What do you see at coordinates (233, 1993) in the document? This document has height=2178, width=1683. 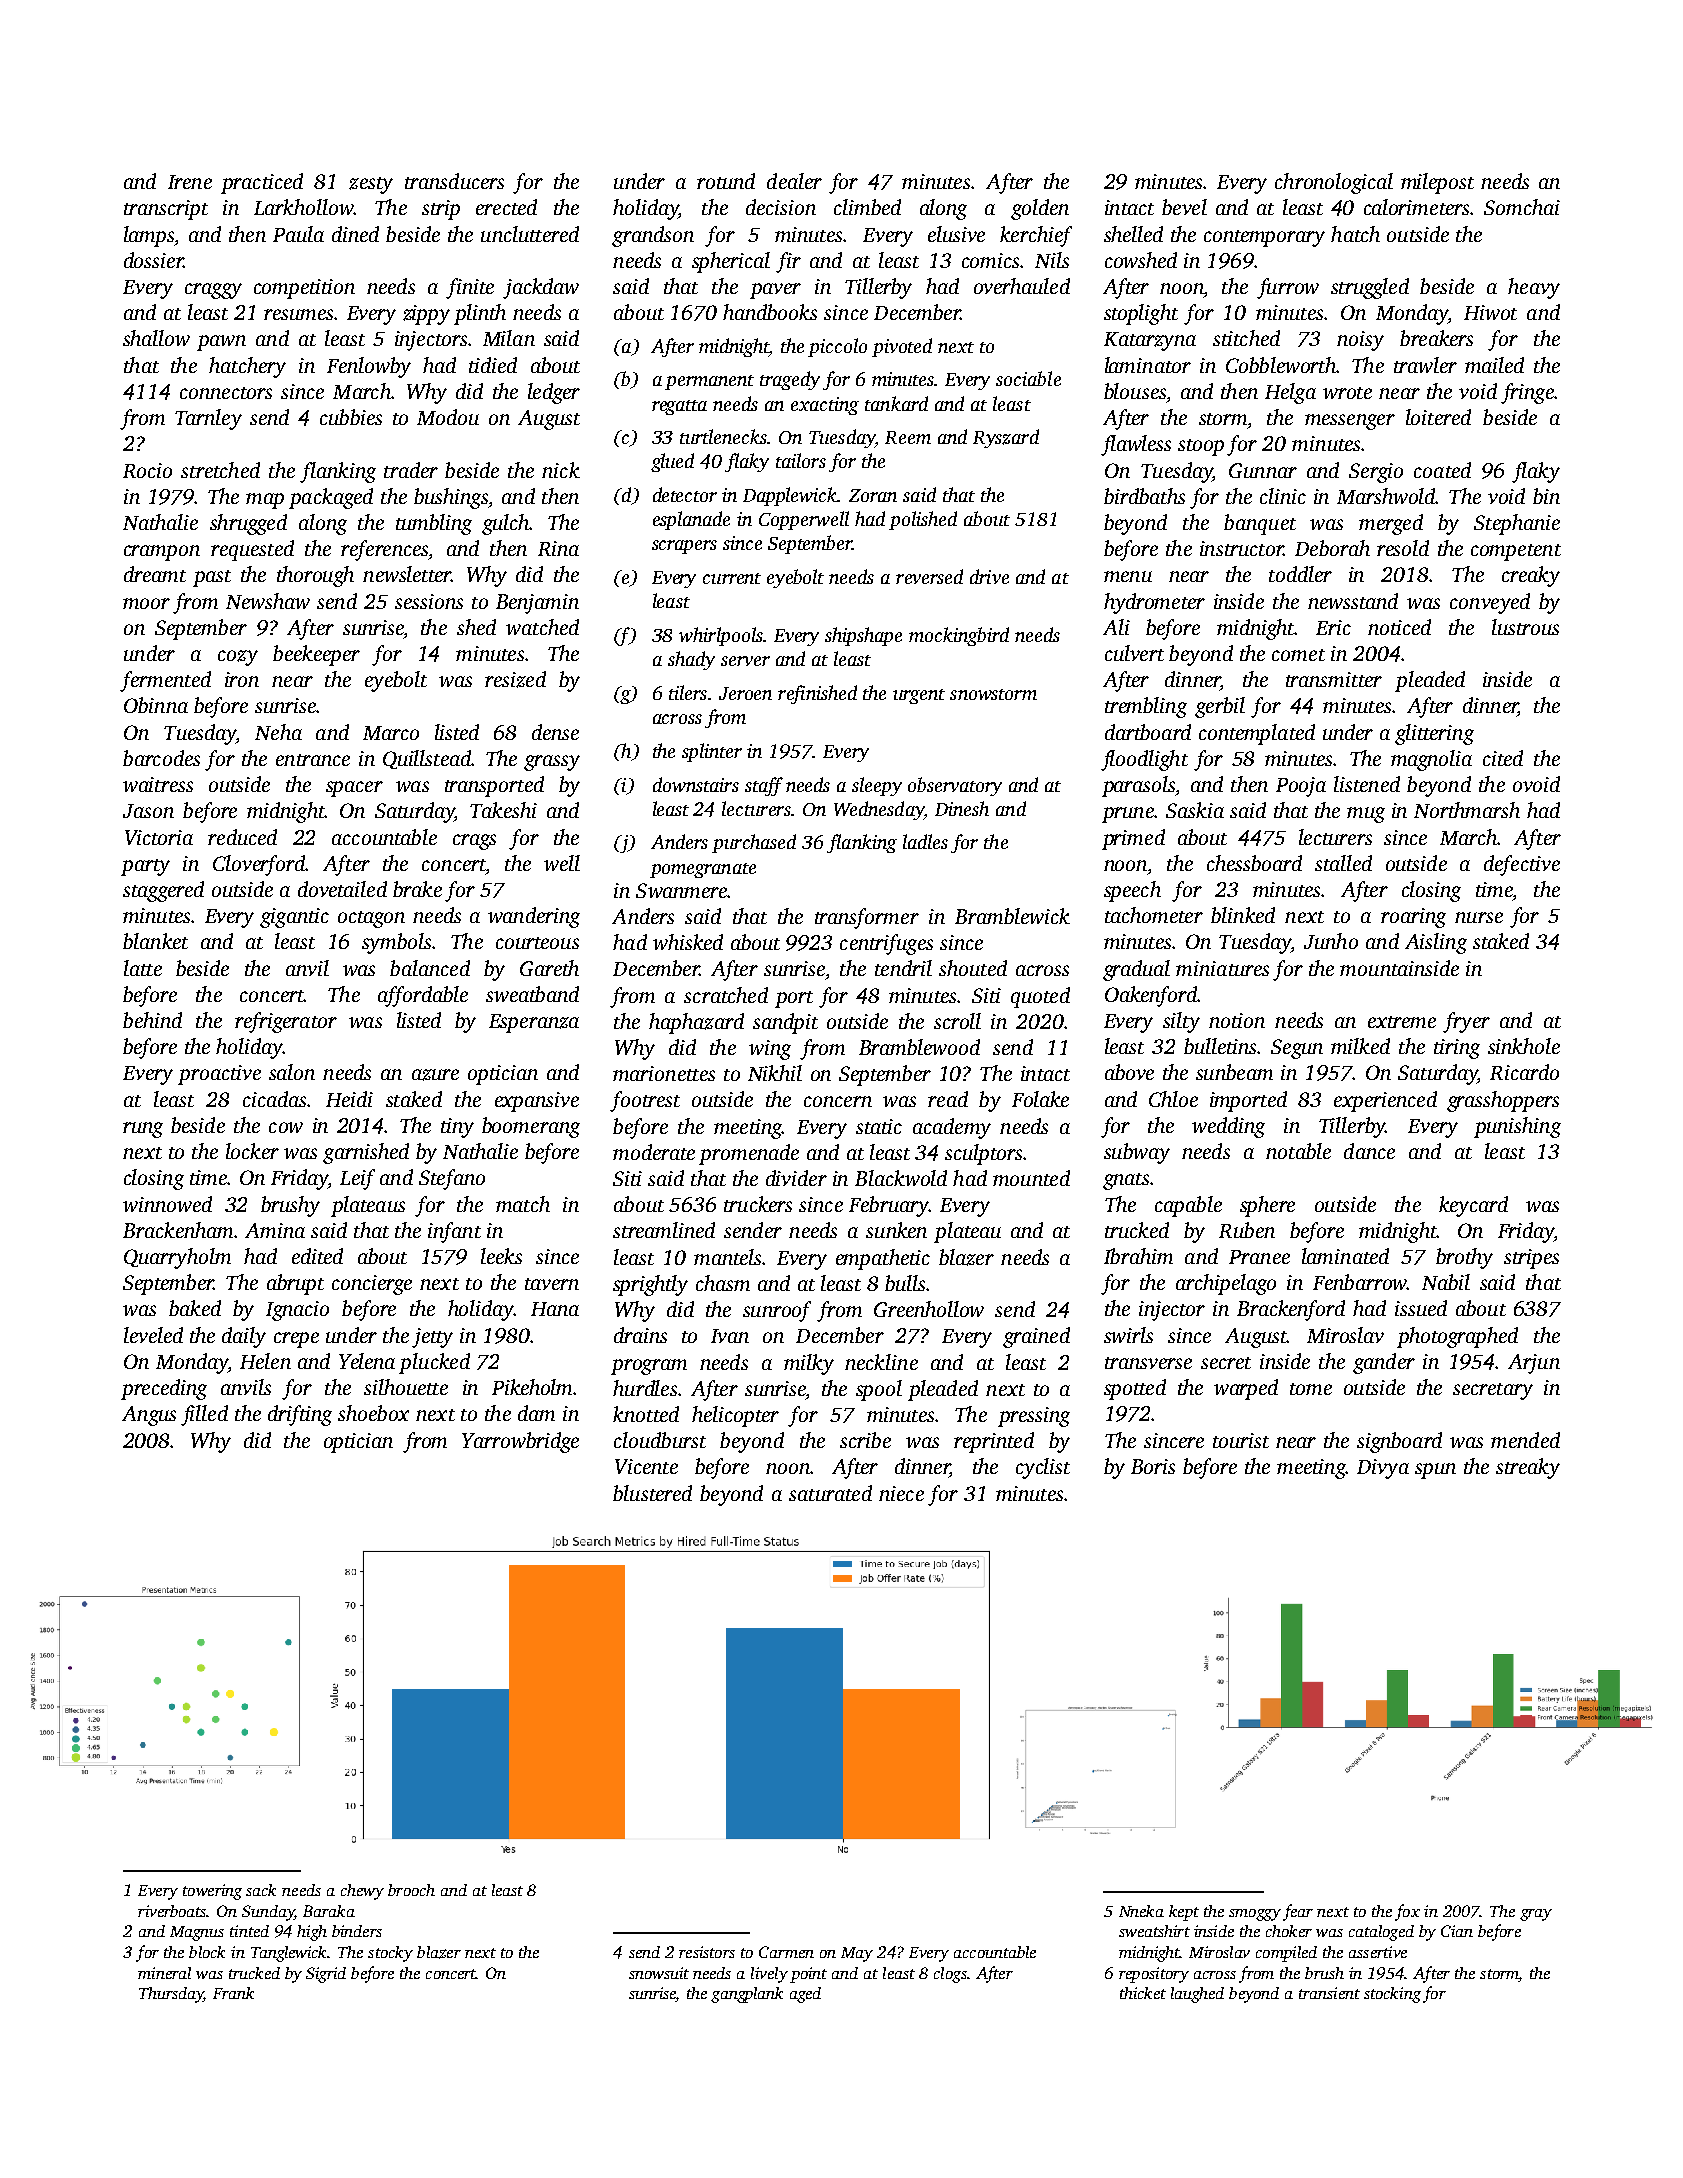 I see `Frank` at bounding box center [233, 1993].
